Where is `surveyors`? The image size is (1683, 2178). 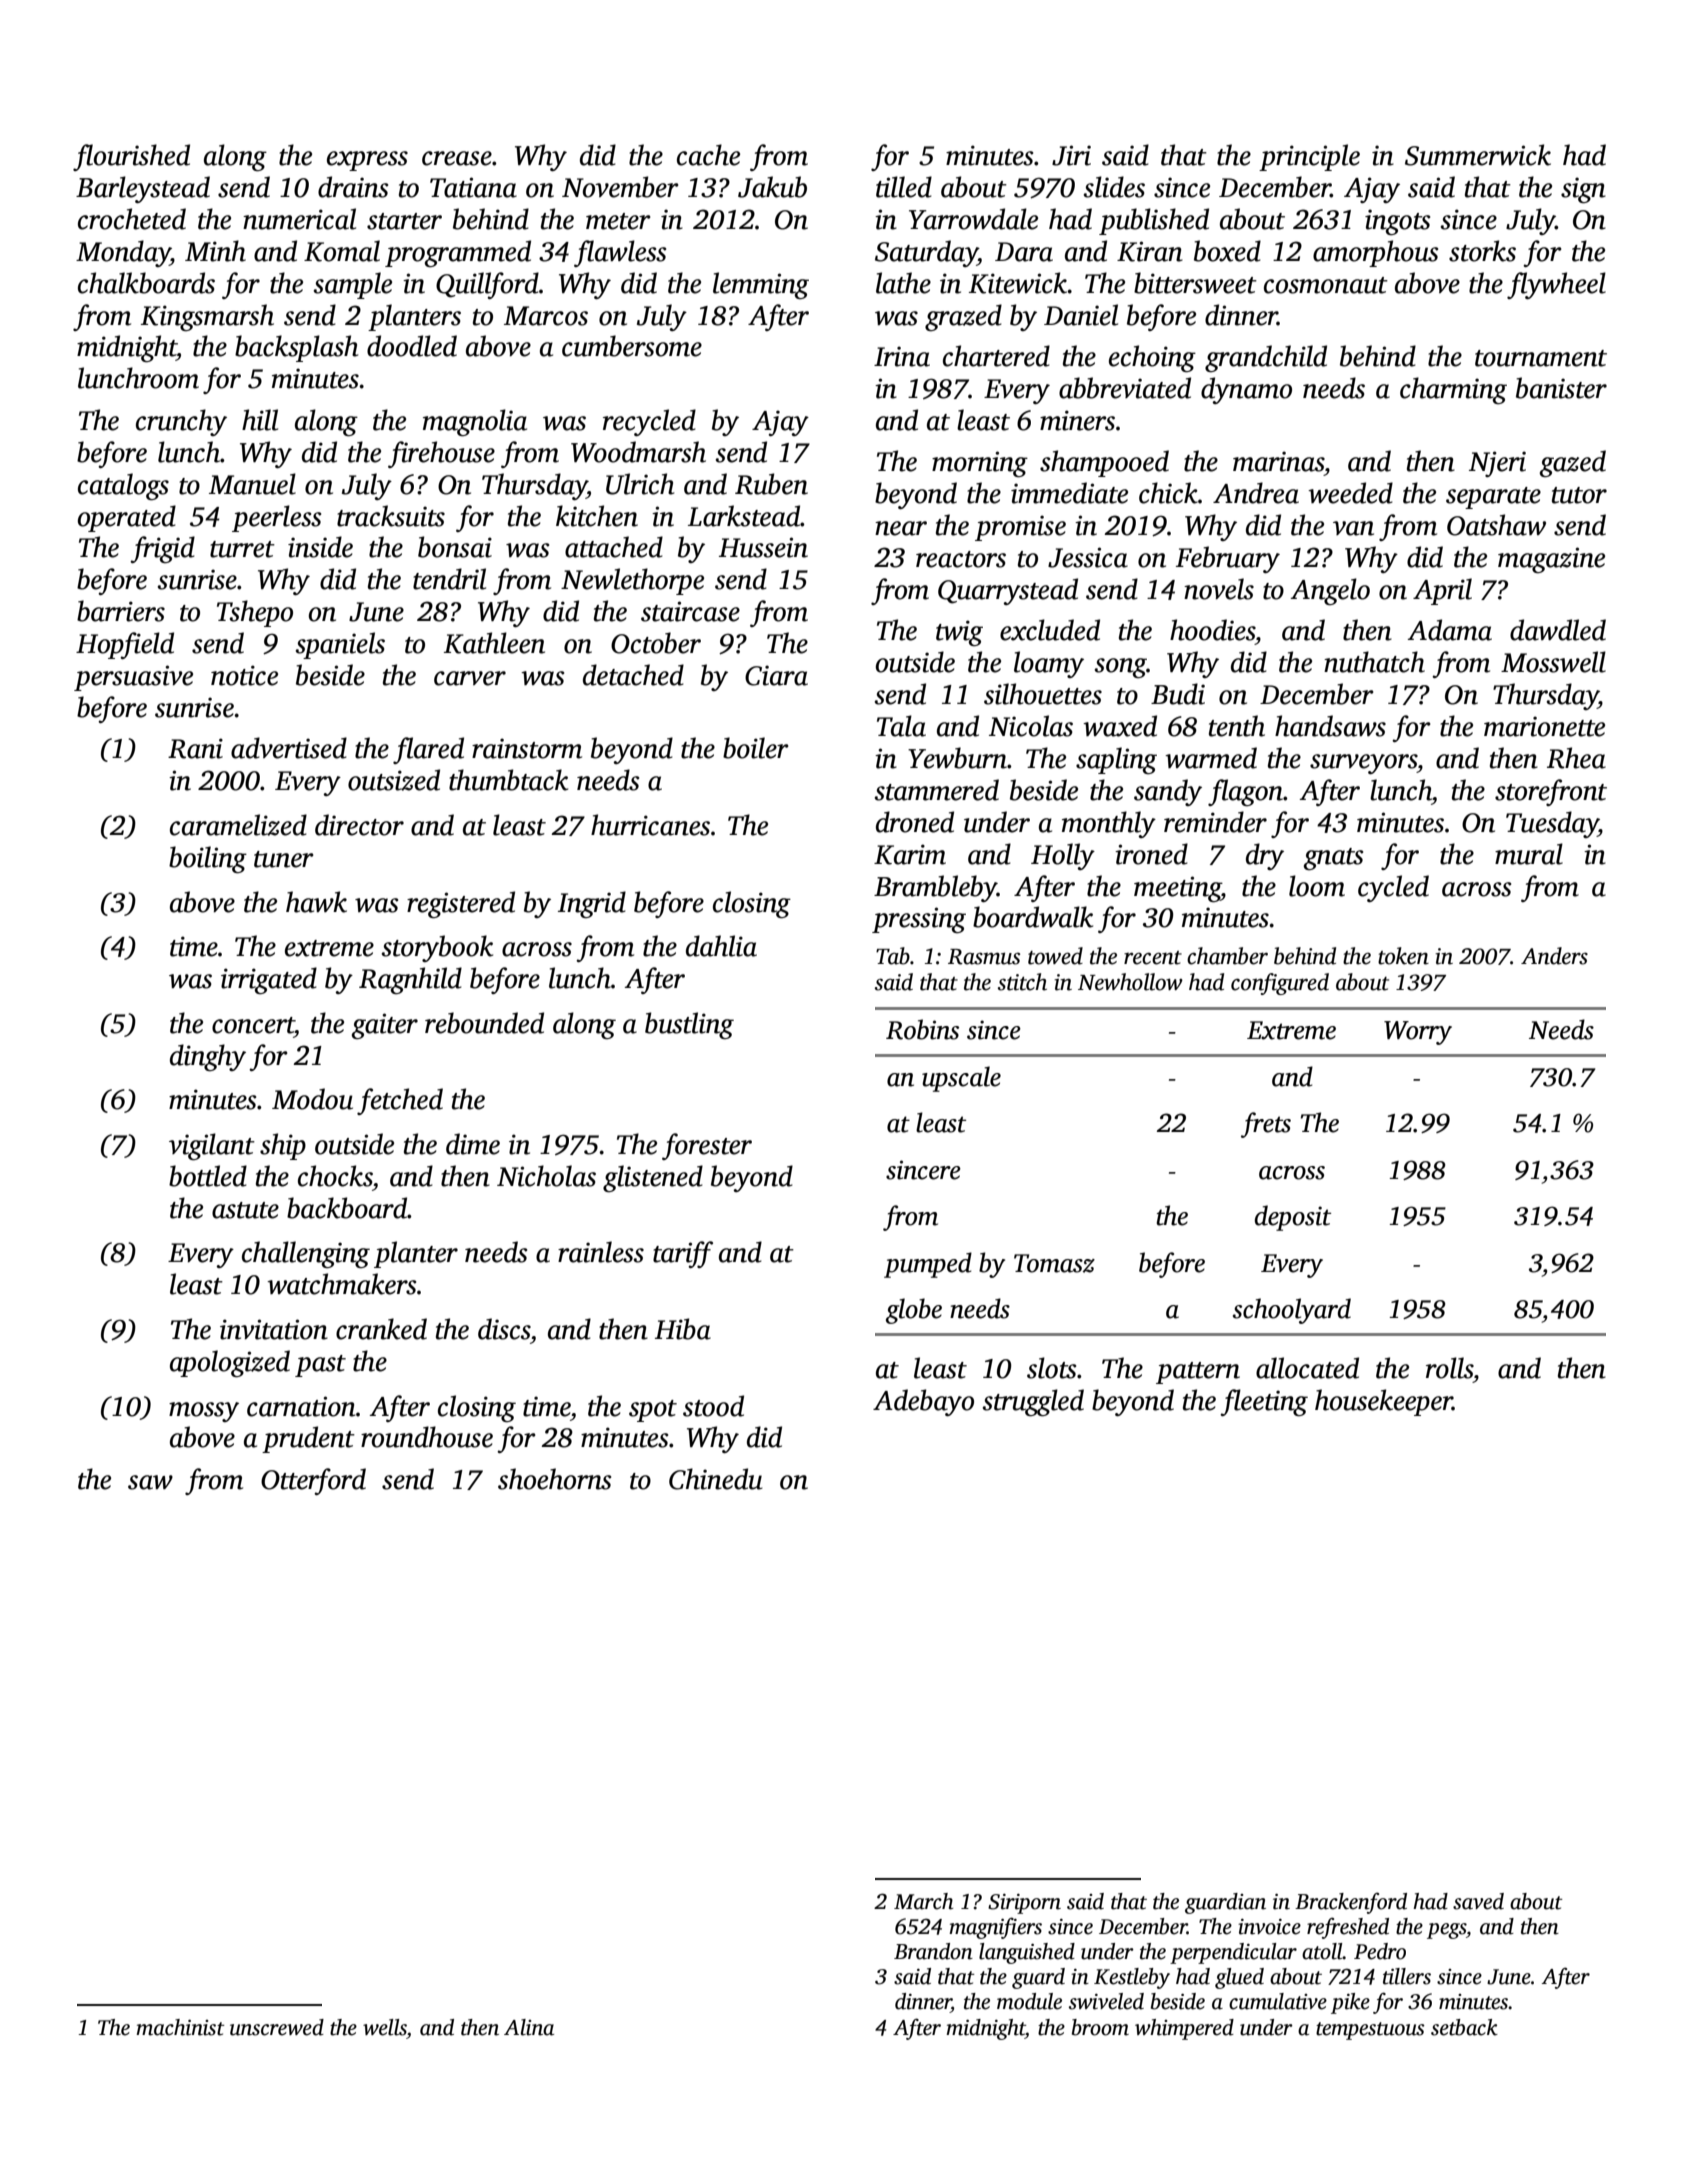 surveyors is located at coordinates (1363, 764).
